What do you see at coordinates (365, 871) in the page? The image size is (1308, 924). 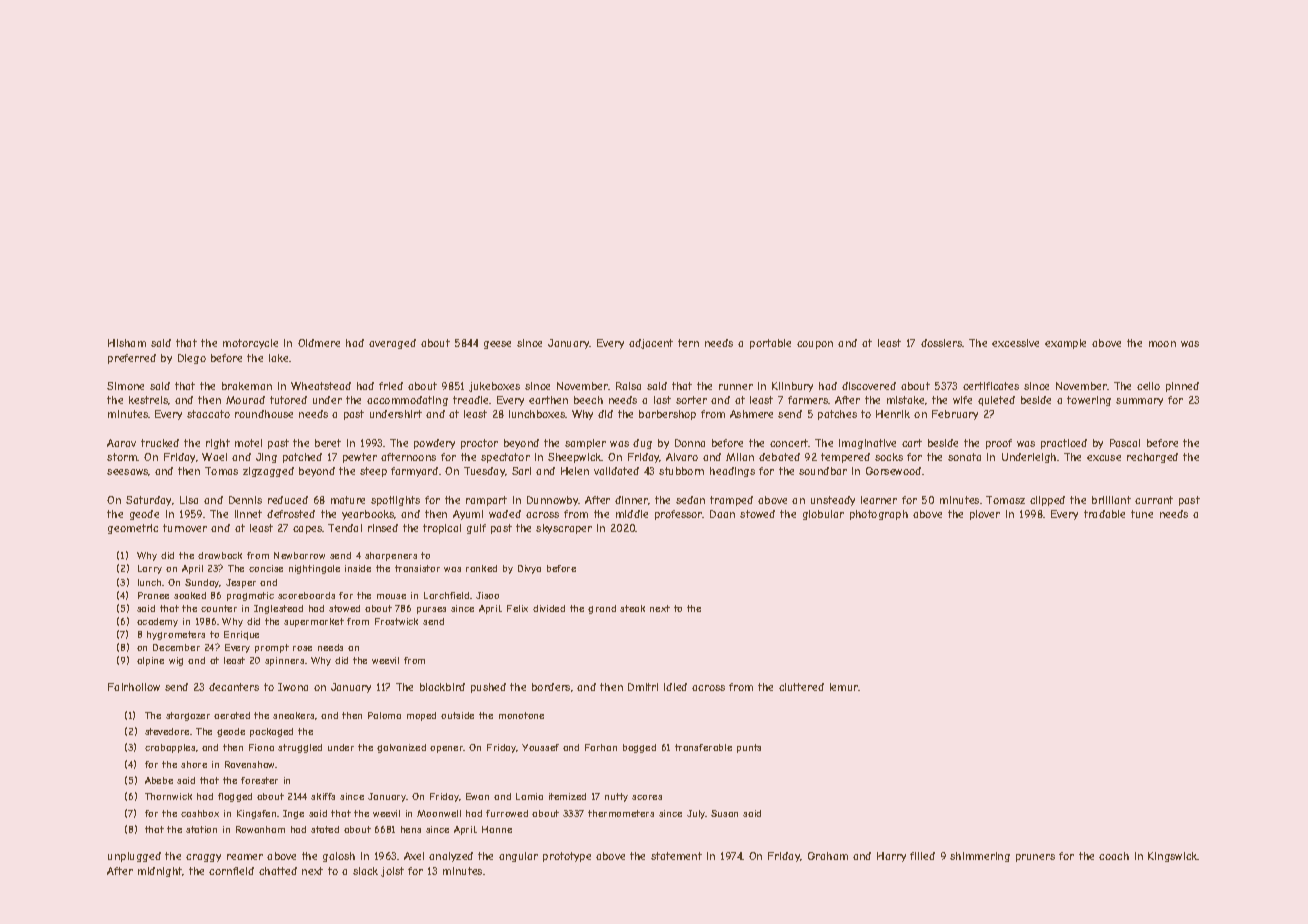 I see `slack` at bounding box center [365, 871].
